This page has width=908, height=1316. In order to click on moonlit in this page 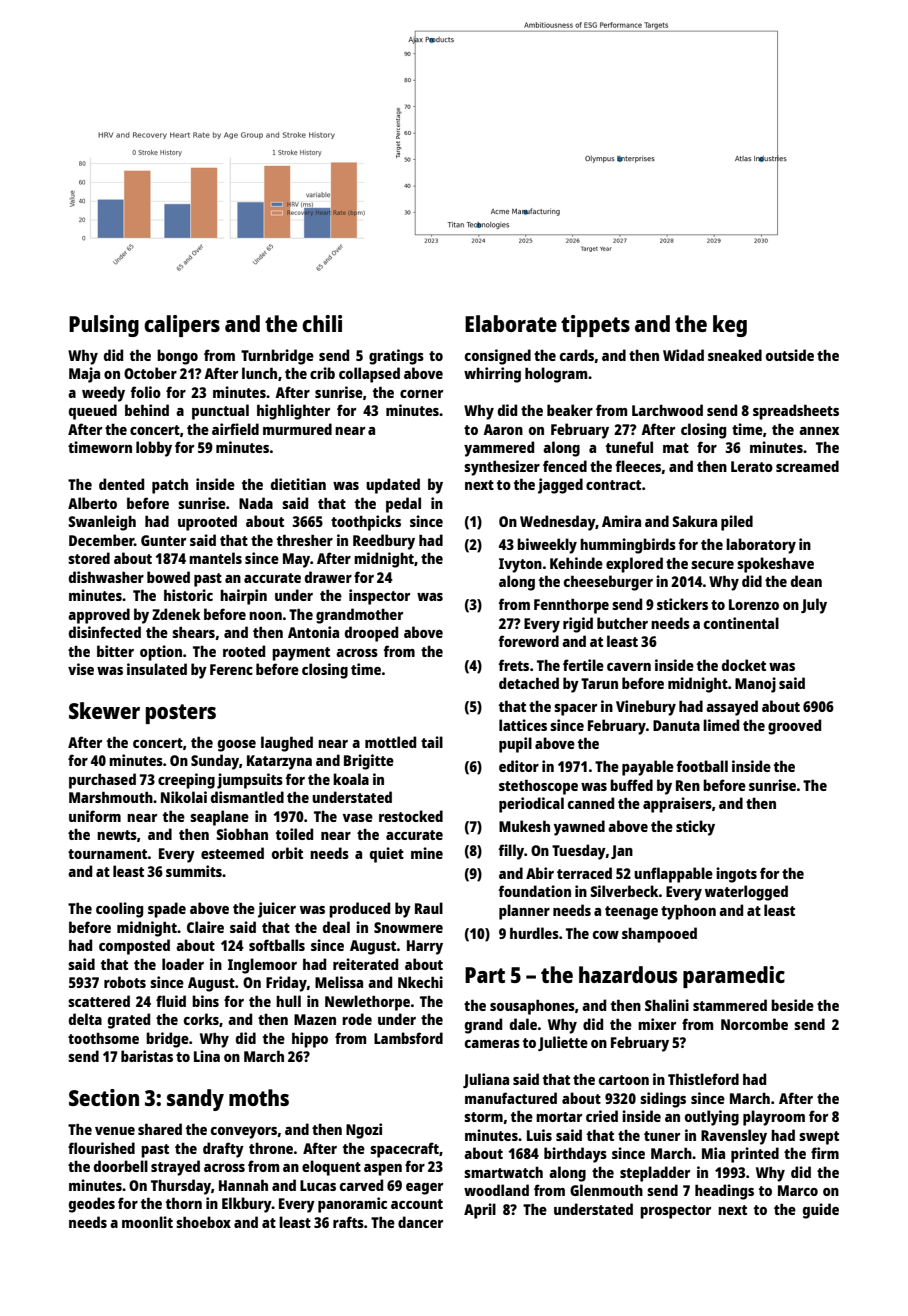, I will do `click(147, 1222)`.
